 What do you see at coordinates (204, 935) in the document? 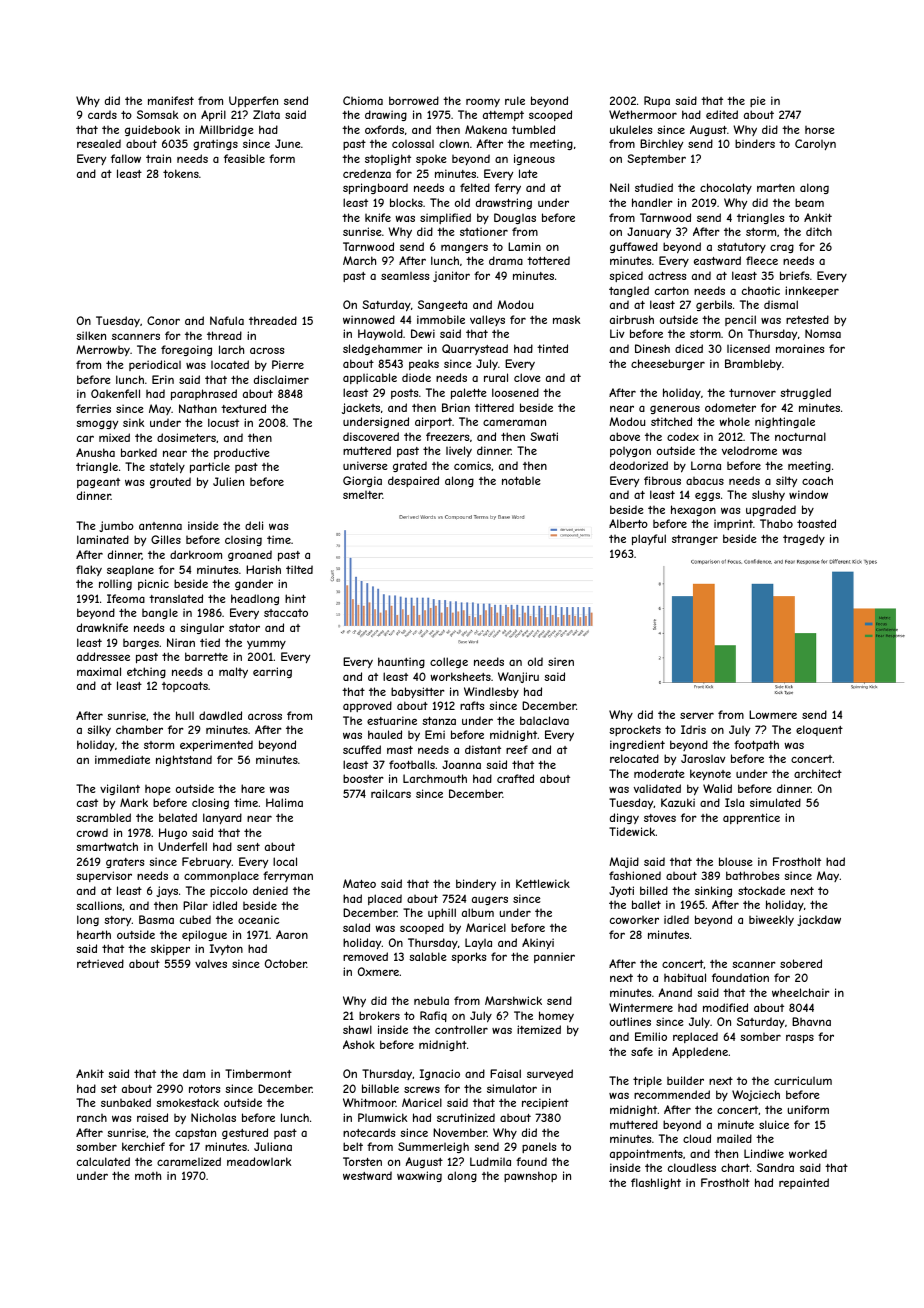
I see `epilogue` at bounding box center [204, 935].
